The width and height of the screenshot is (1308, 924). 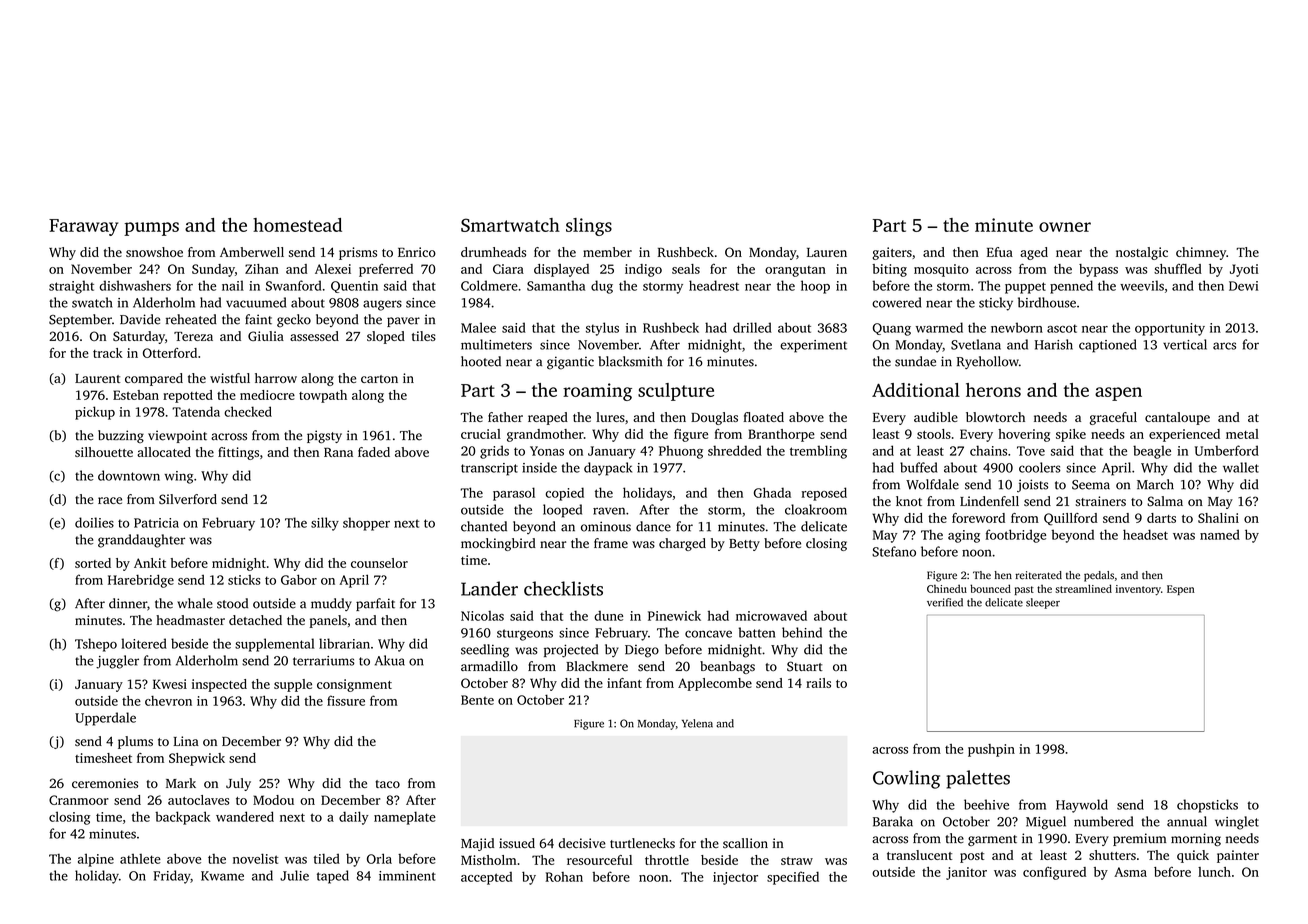 I want to click on Smartwatch, so click(x=510, y=225).
